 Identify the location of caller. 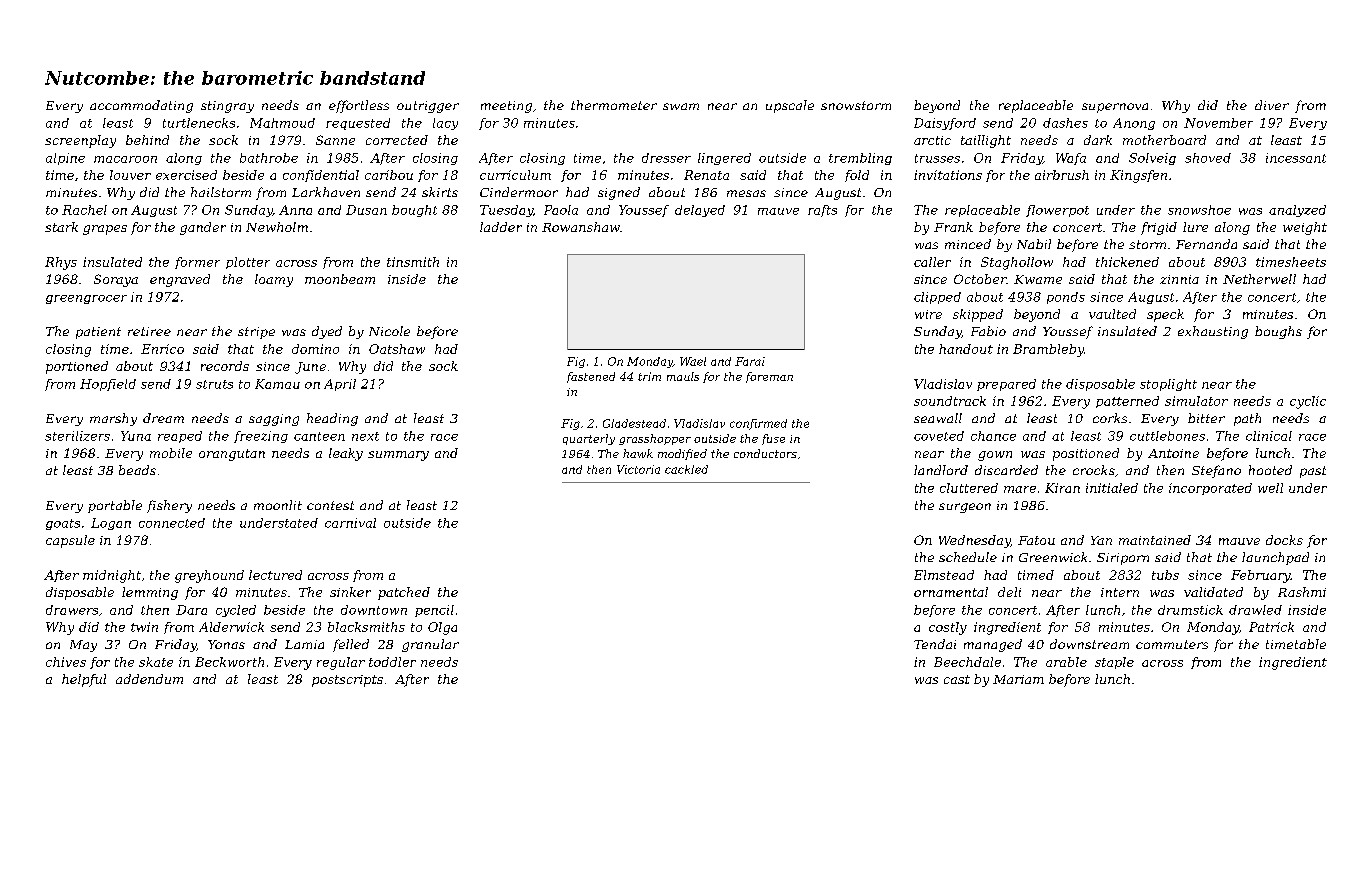
(932, 262).
